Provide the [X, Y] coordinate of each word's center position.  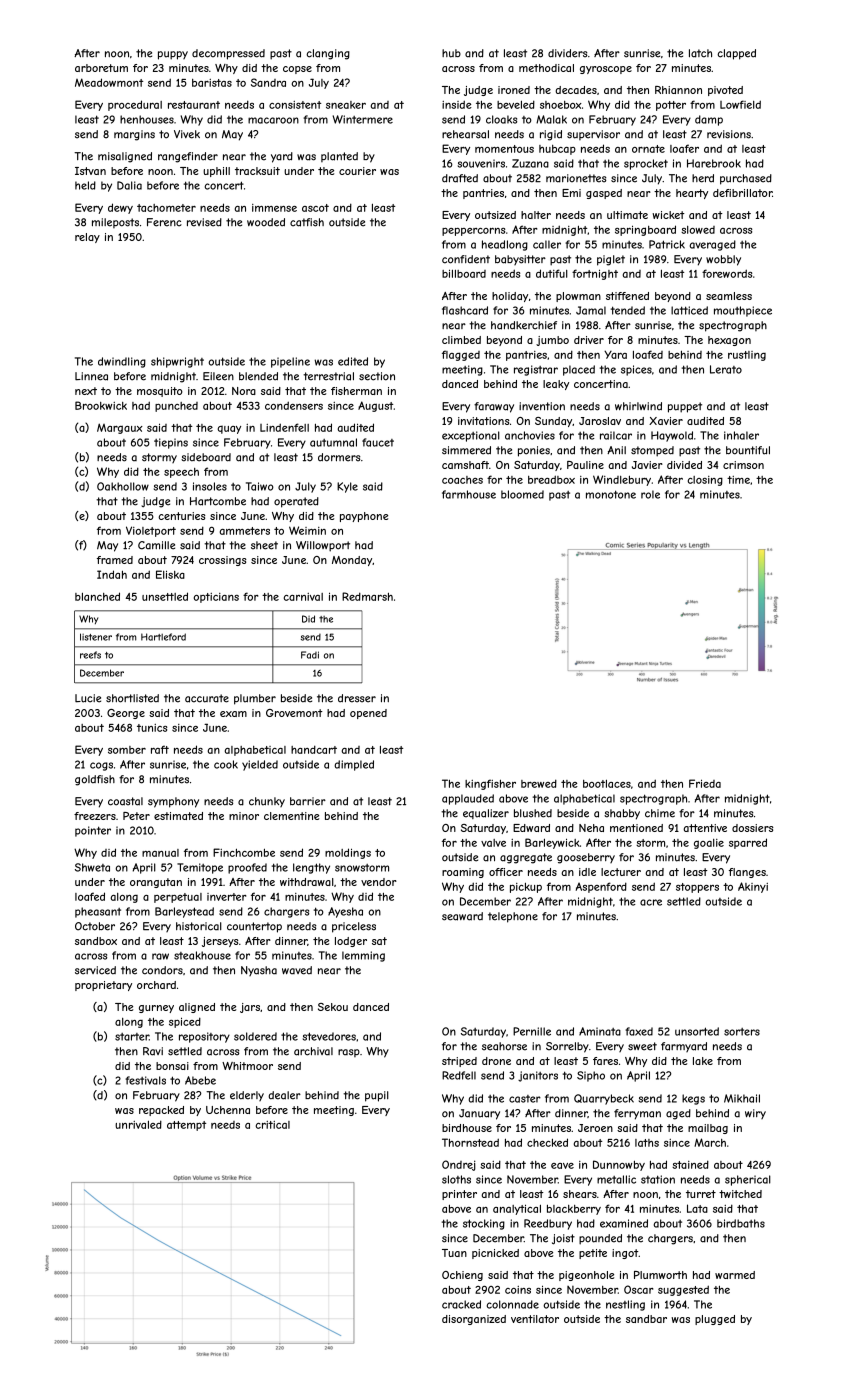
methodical [546, 68]
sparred [748, 843]
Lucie [88, 698]
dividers [567, 53]
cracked [461, 1304]
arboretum [101, 68]
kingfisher [490, 784]
